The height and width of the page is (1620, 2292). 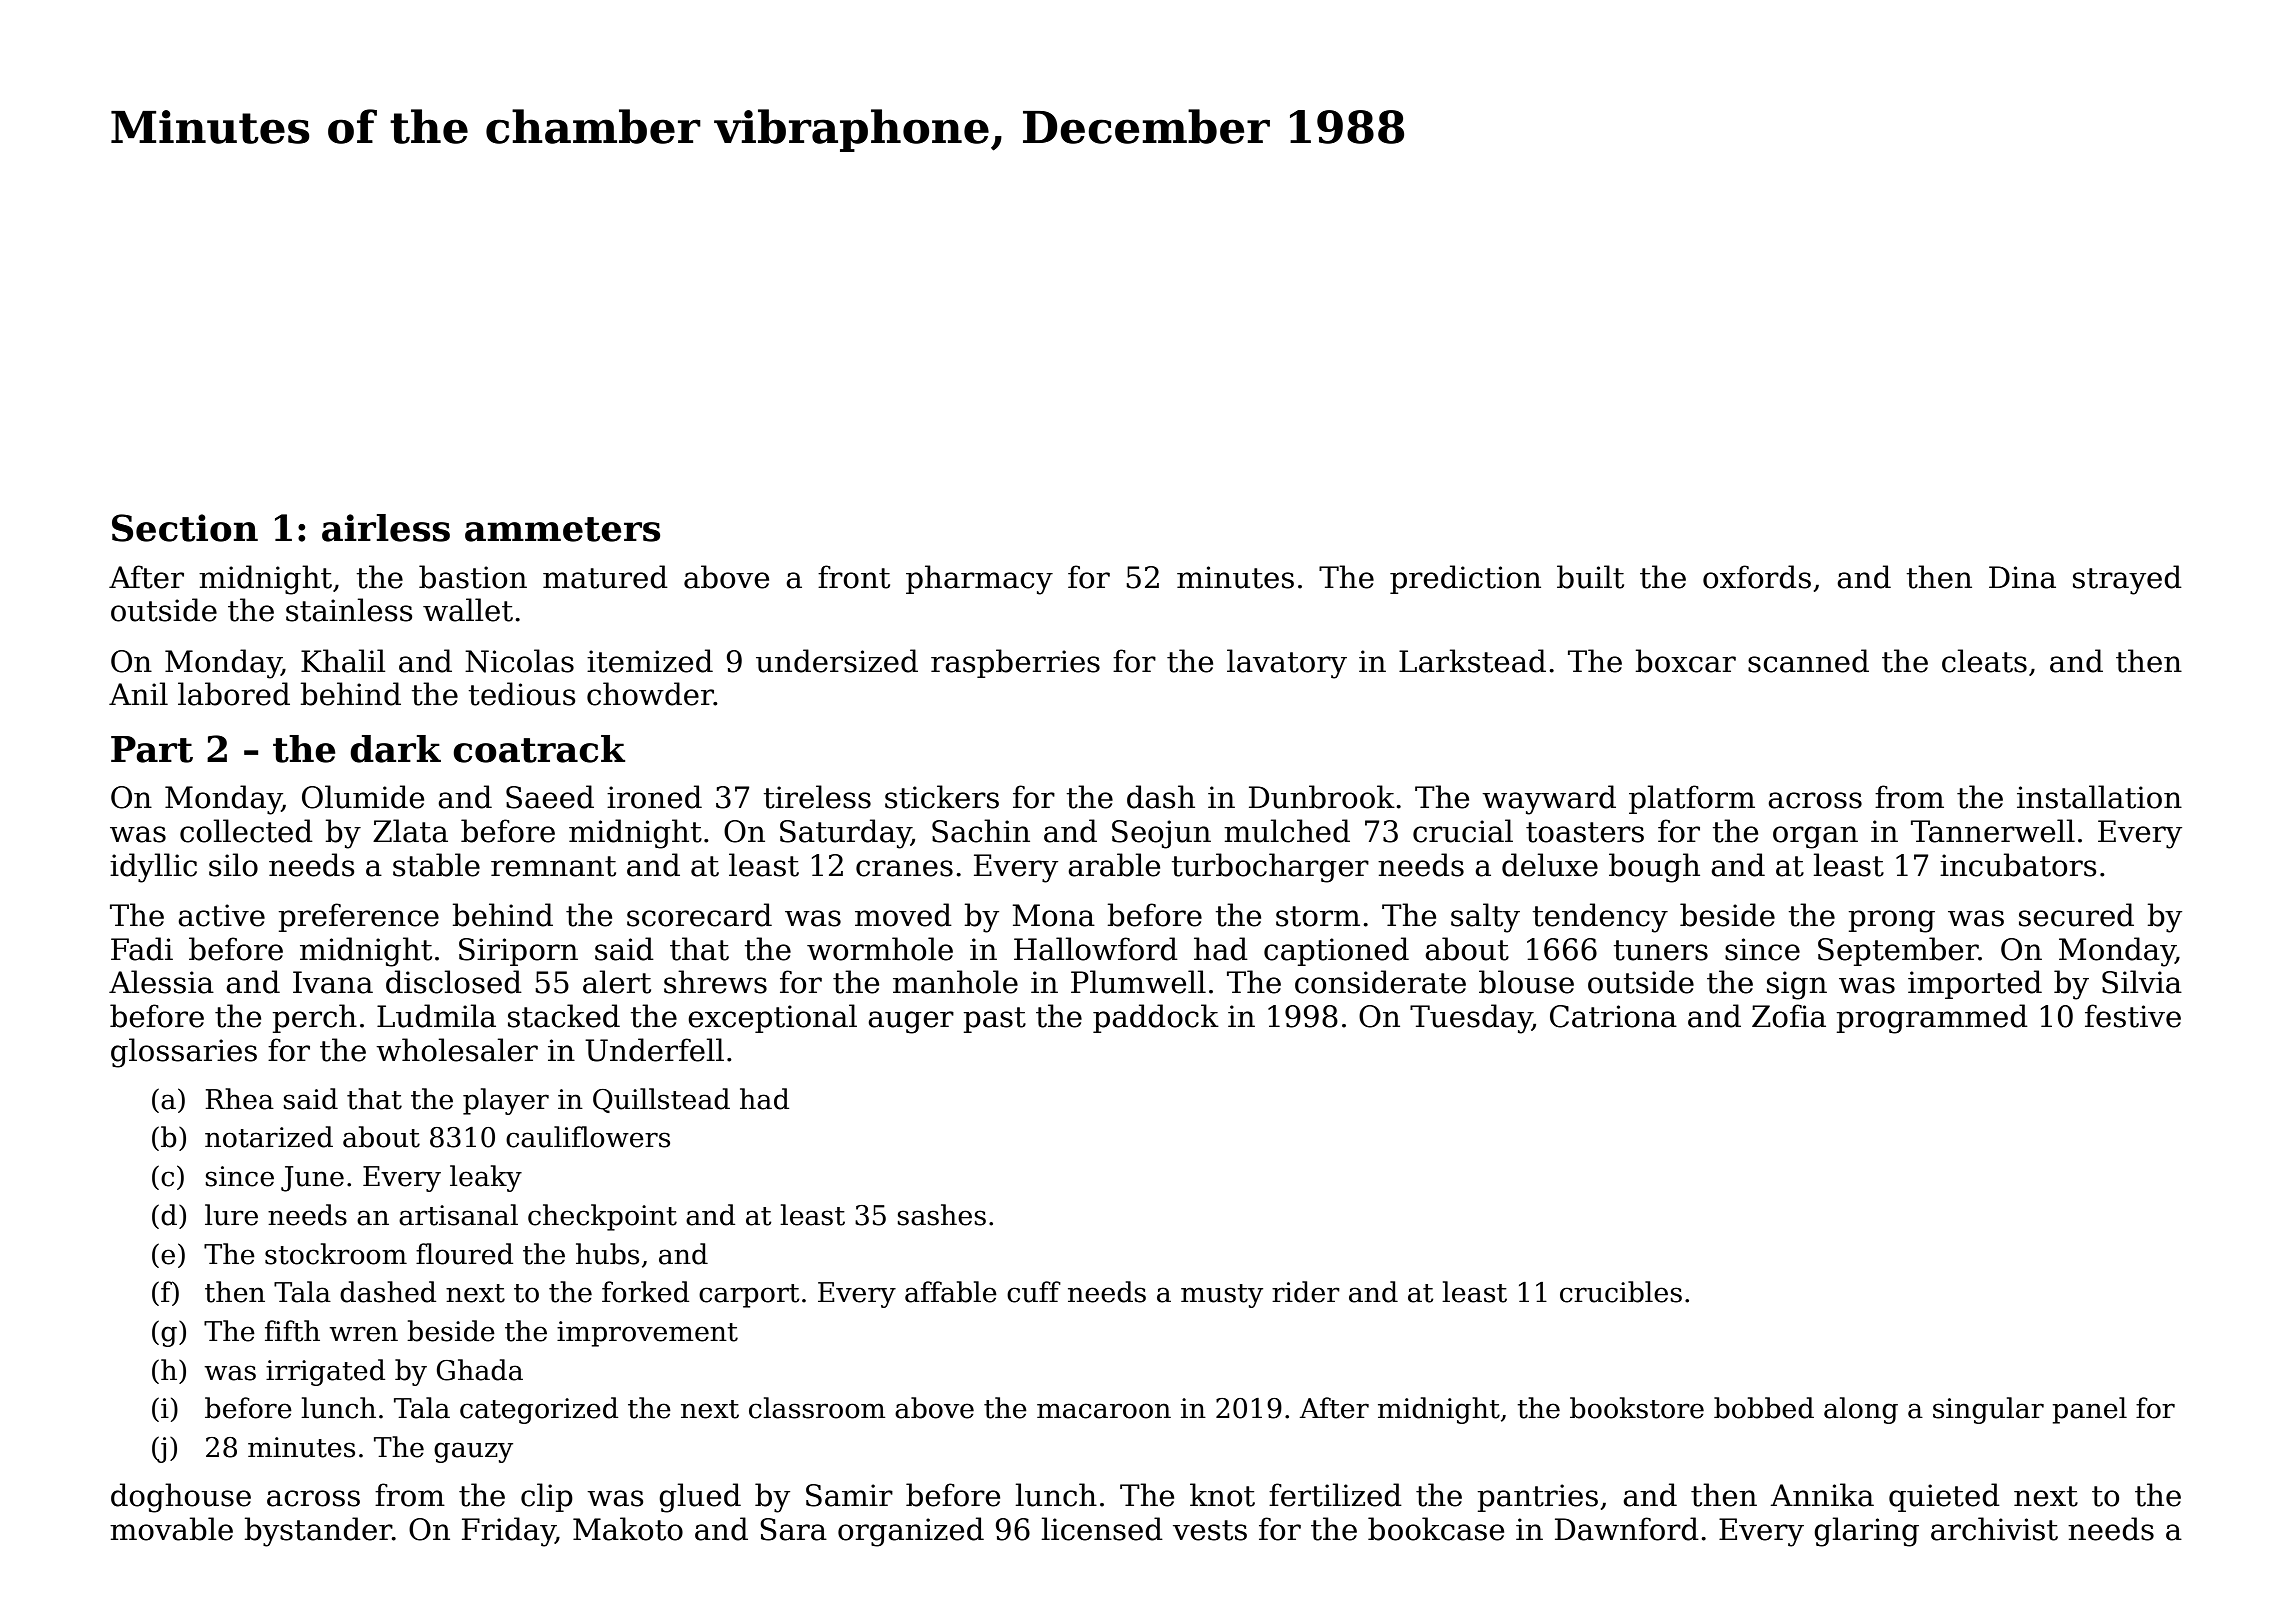 What do you see at coordinates (700, 1498) in the page?
I see `glued` at bounding box center [700, 1498].
